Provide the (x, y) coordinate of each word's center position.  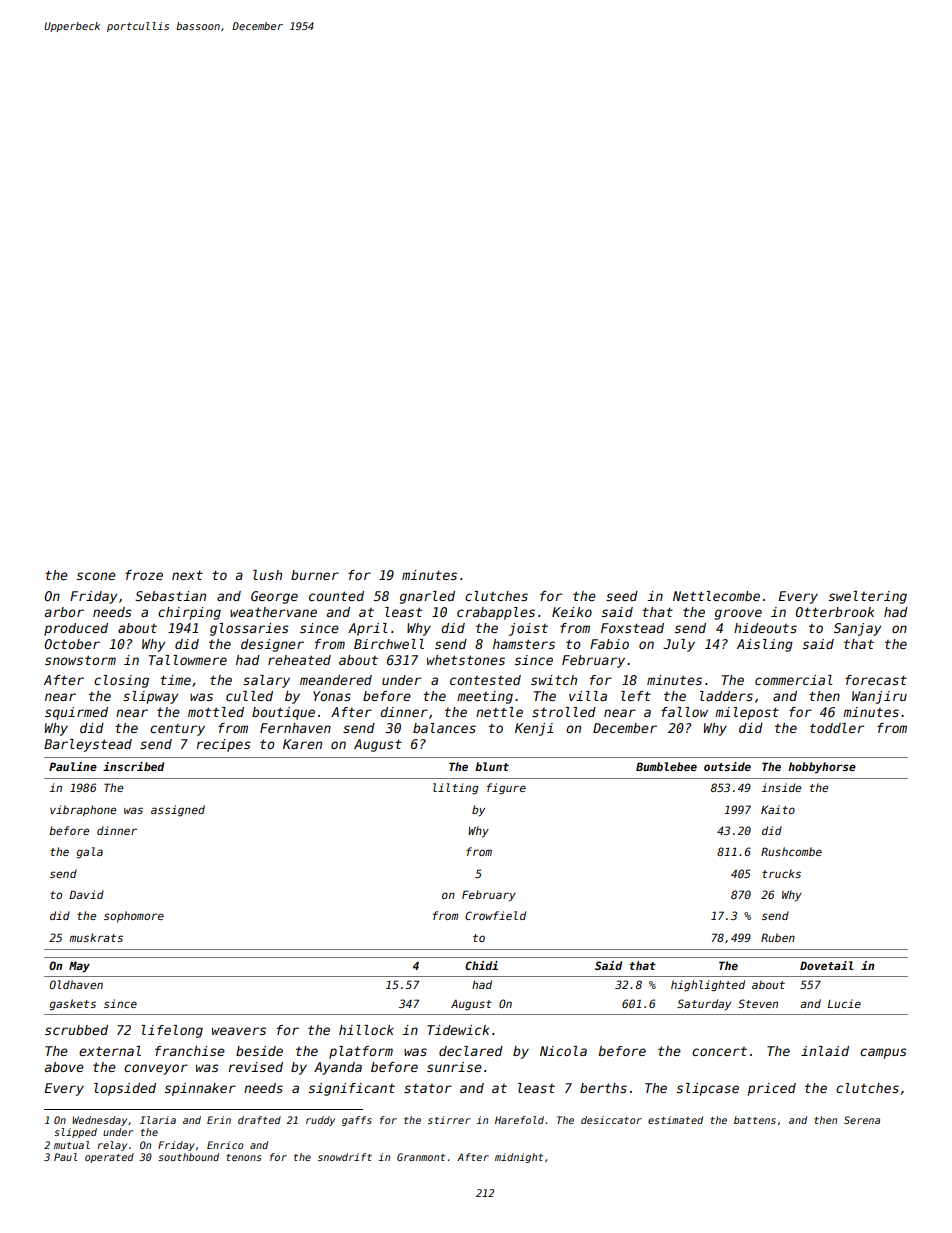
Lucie (844, 1003)
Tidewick (458, 1030)
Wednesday (99, 1121)
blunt (492, 766)
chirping (189, 613)
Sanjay (857, 629)
